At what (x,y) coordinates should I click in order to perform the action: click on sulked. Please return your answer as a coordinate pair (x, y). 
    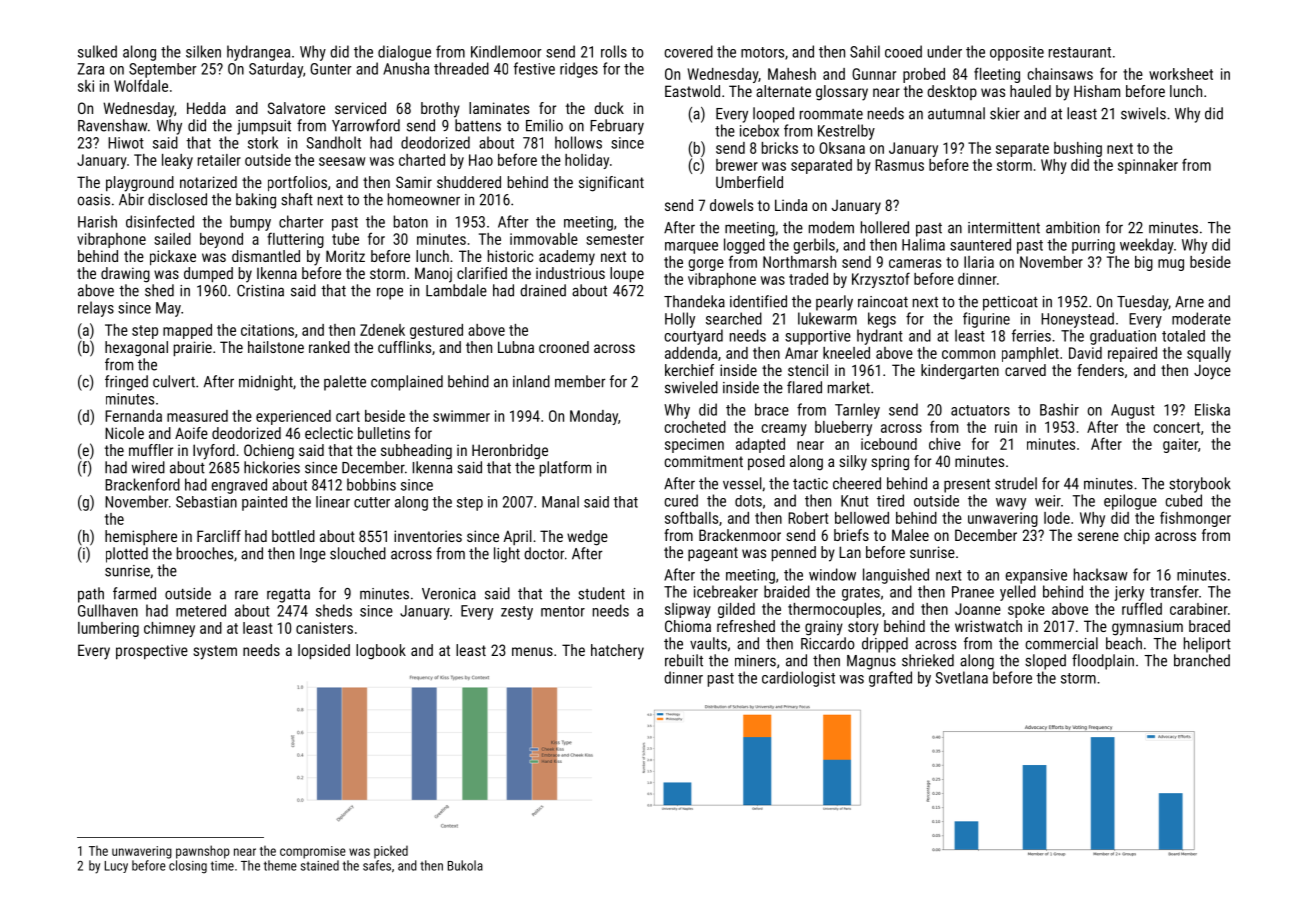
    Looking at the image, I should click on (97, 51).
